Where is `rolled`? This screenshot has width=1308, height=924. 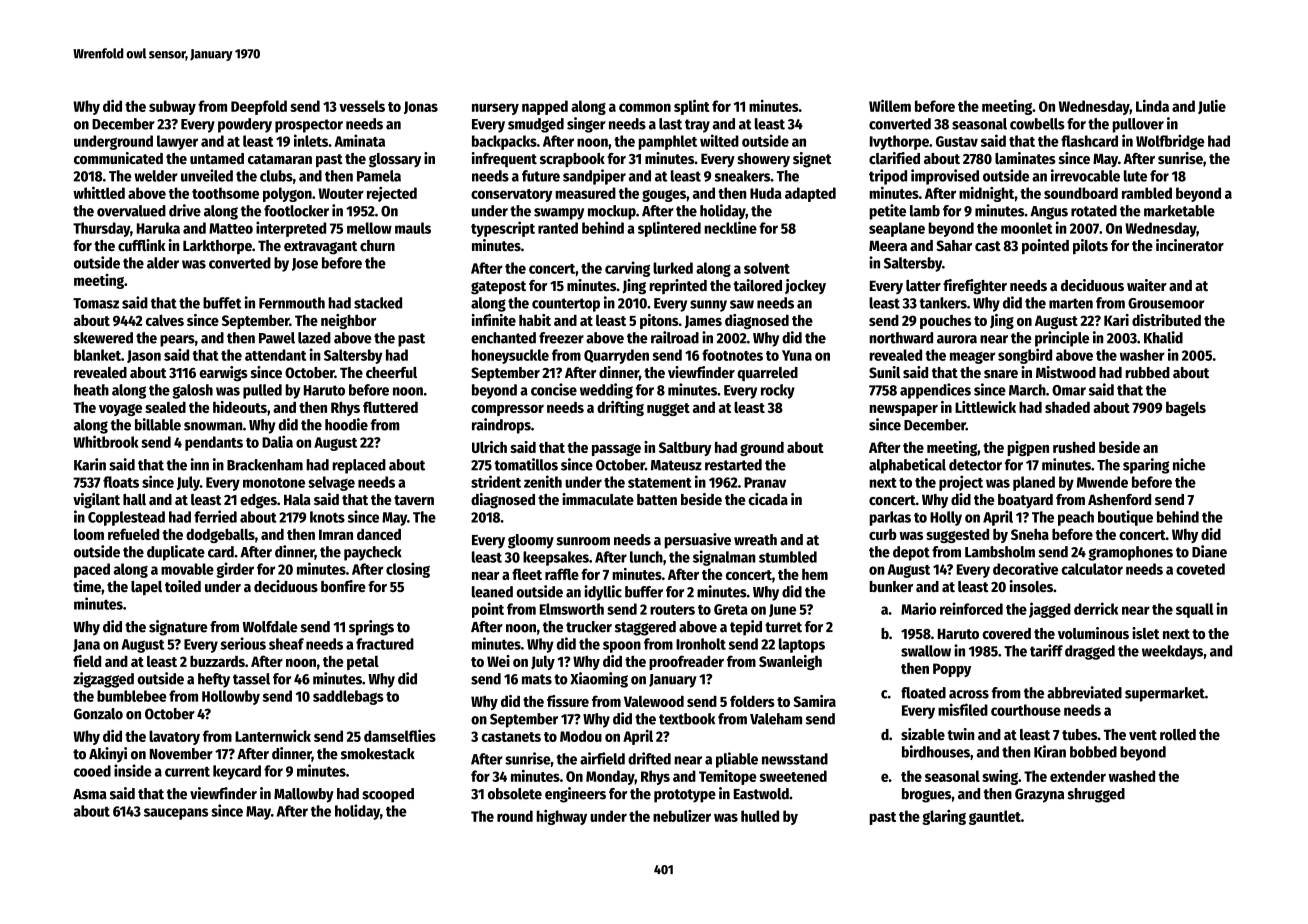 rolled is located at coordinates (1178, 734).
